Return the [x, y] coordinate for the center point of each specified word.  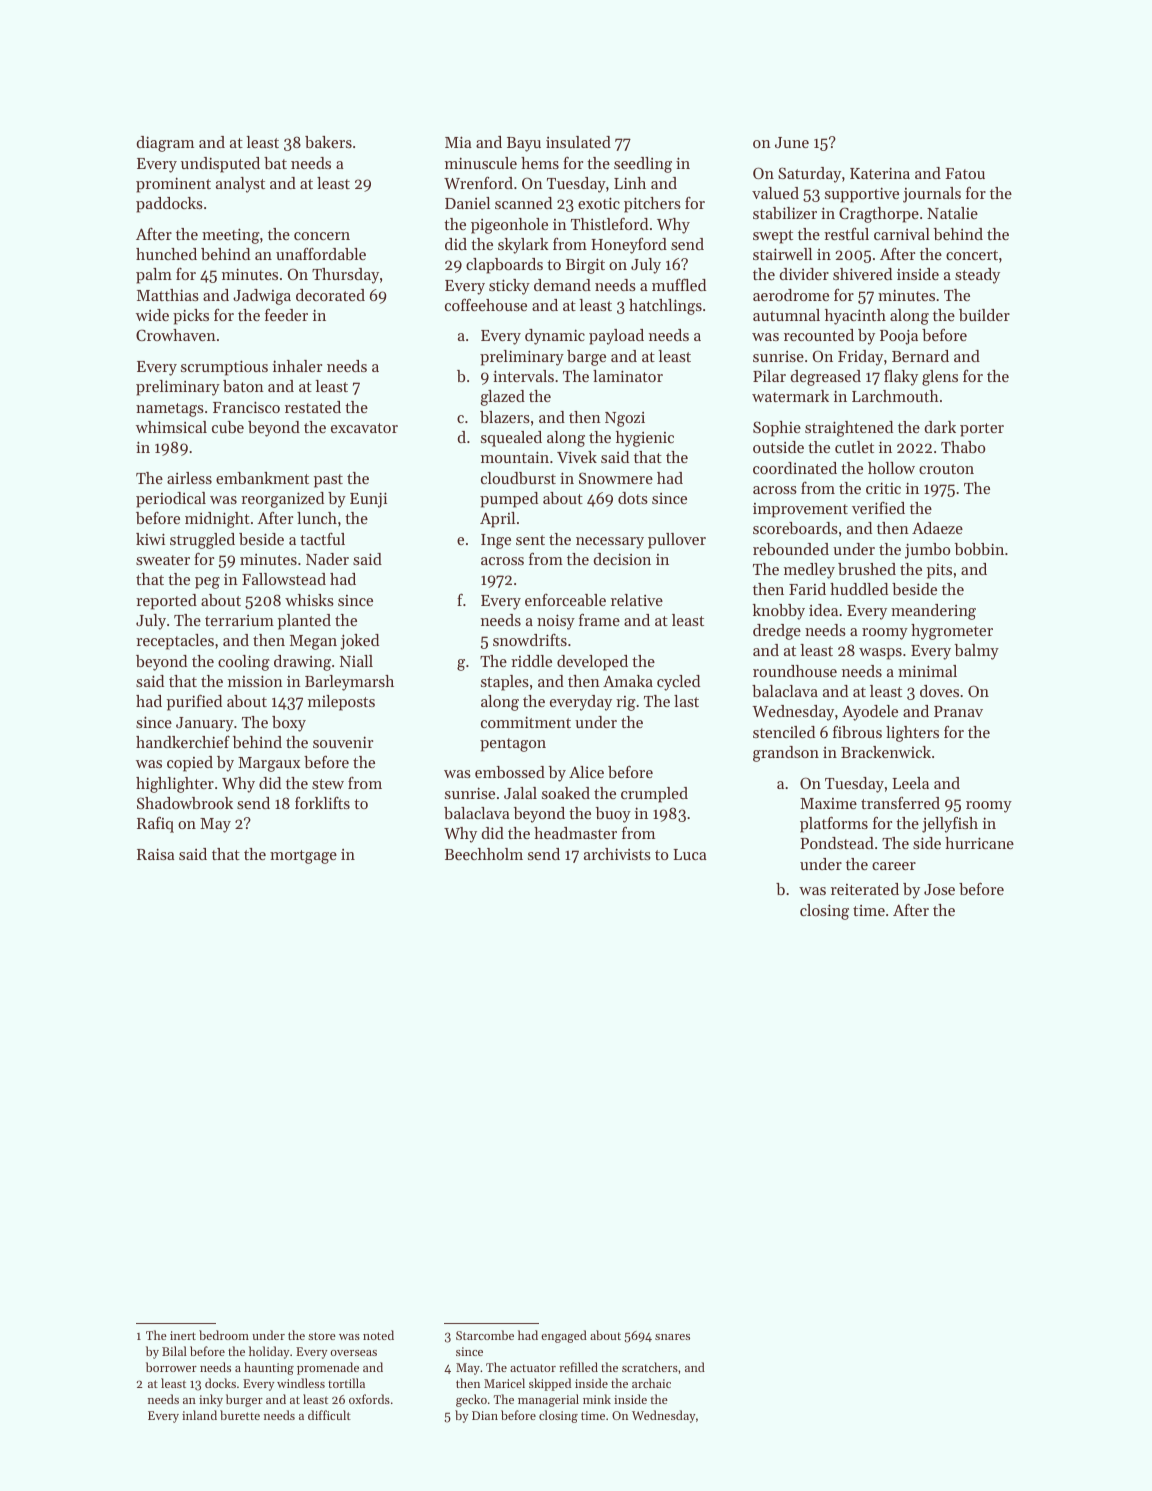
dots [633, 498]
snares [672, 1337]
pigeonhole [509, 226]
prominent [173, 185]
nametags [170, 410]
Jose [939, 889]
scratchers [650, 1367]
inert [183, 1335]
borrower [171, 1367]
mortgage [303, 857]
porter [982, 430]
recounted [819, 335]
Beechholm [484, 854]
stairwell [782, 254]
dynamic [555, 337]
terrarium [239, 620]
